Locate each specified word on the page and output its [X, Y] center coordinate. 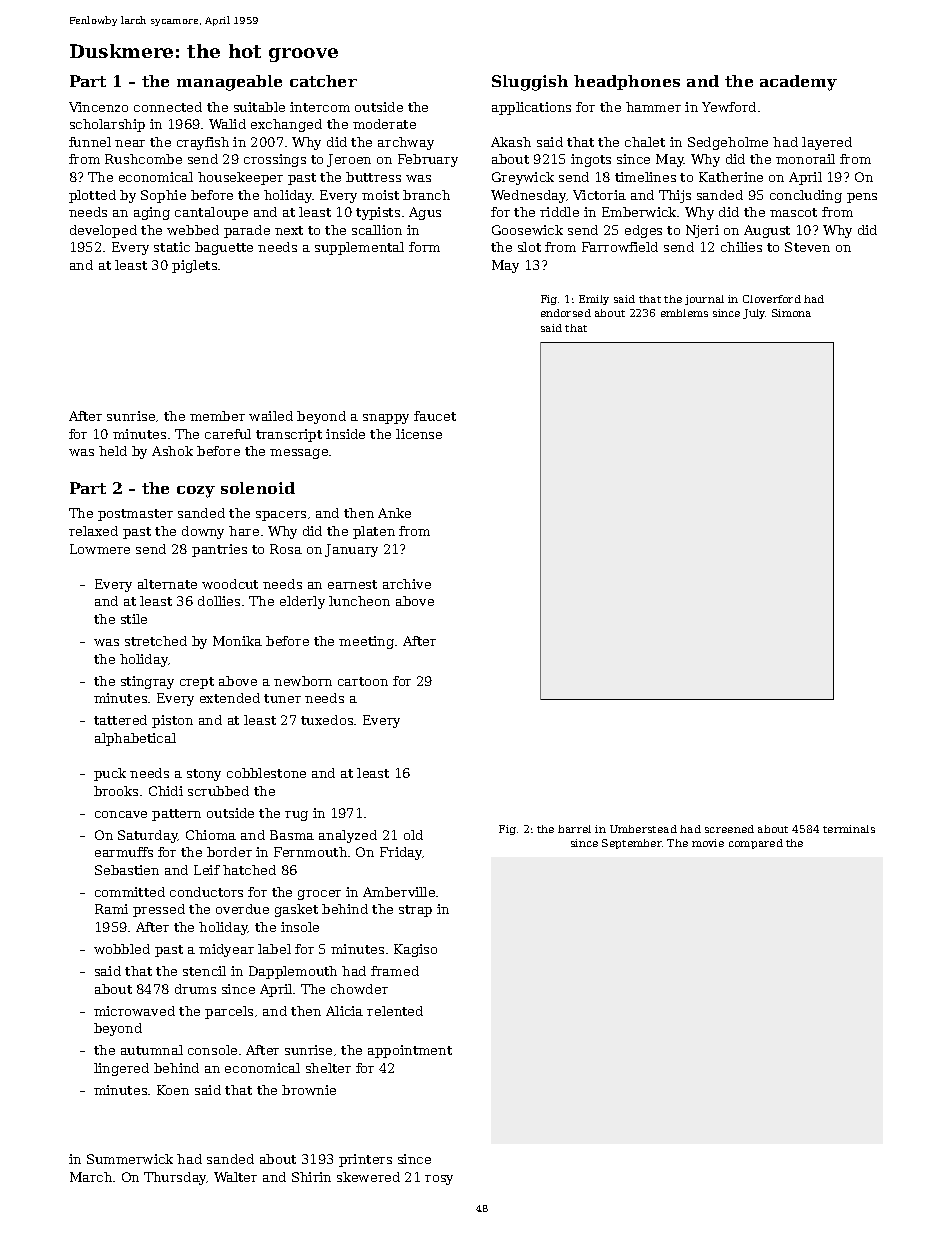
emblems [684, 313]
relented [395, 1011]
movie [708, 843]
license [419, 434]
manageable [229, 83]
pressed [159, 910]
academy [798, 83]
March [91, 1177]
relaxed [93, 531]
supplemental [359, 248]
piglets [194, 266]
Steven [807, 247]
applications [531, 108]
